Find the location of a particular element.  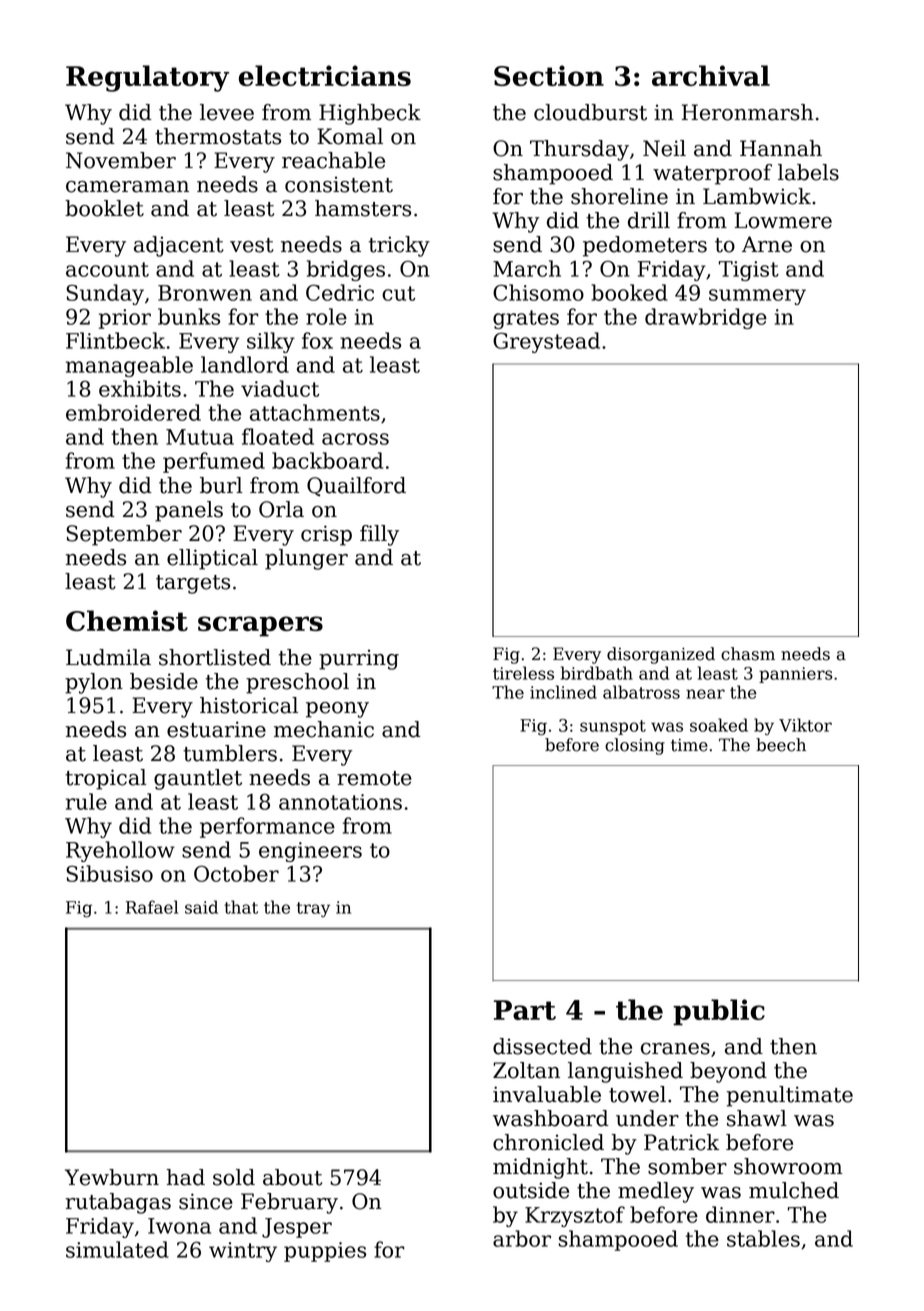

Greystead is located at coordinates (546, 342).
